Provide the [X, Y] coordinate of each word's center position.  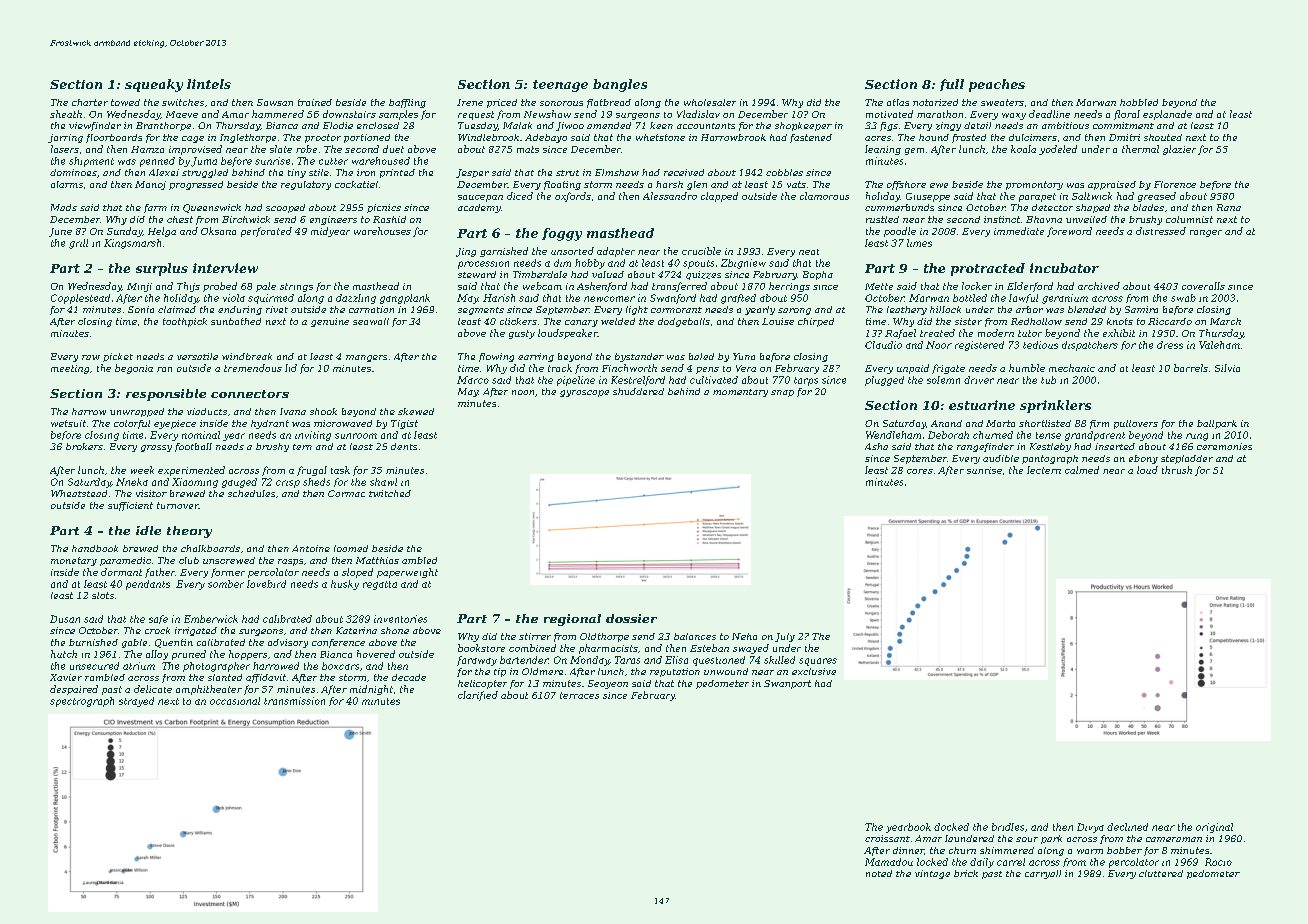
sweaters [1002, 102]
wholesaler [710, 102]
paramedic [125, 561]
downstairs [349, 114]
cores [920, 471]
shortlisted [1045, 423]
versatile [197, 356]
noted [879, 873]
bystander [639, 357]
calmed [1082, 470]
